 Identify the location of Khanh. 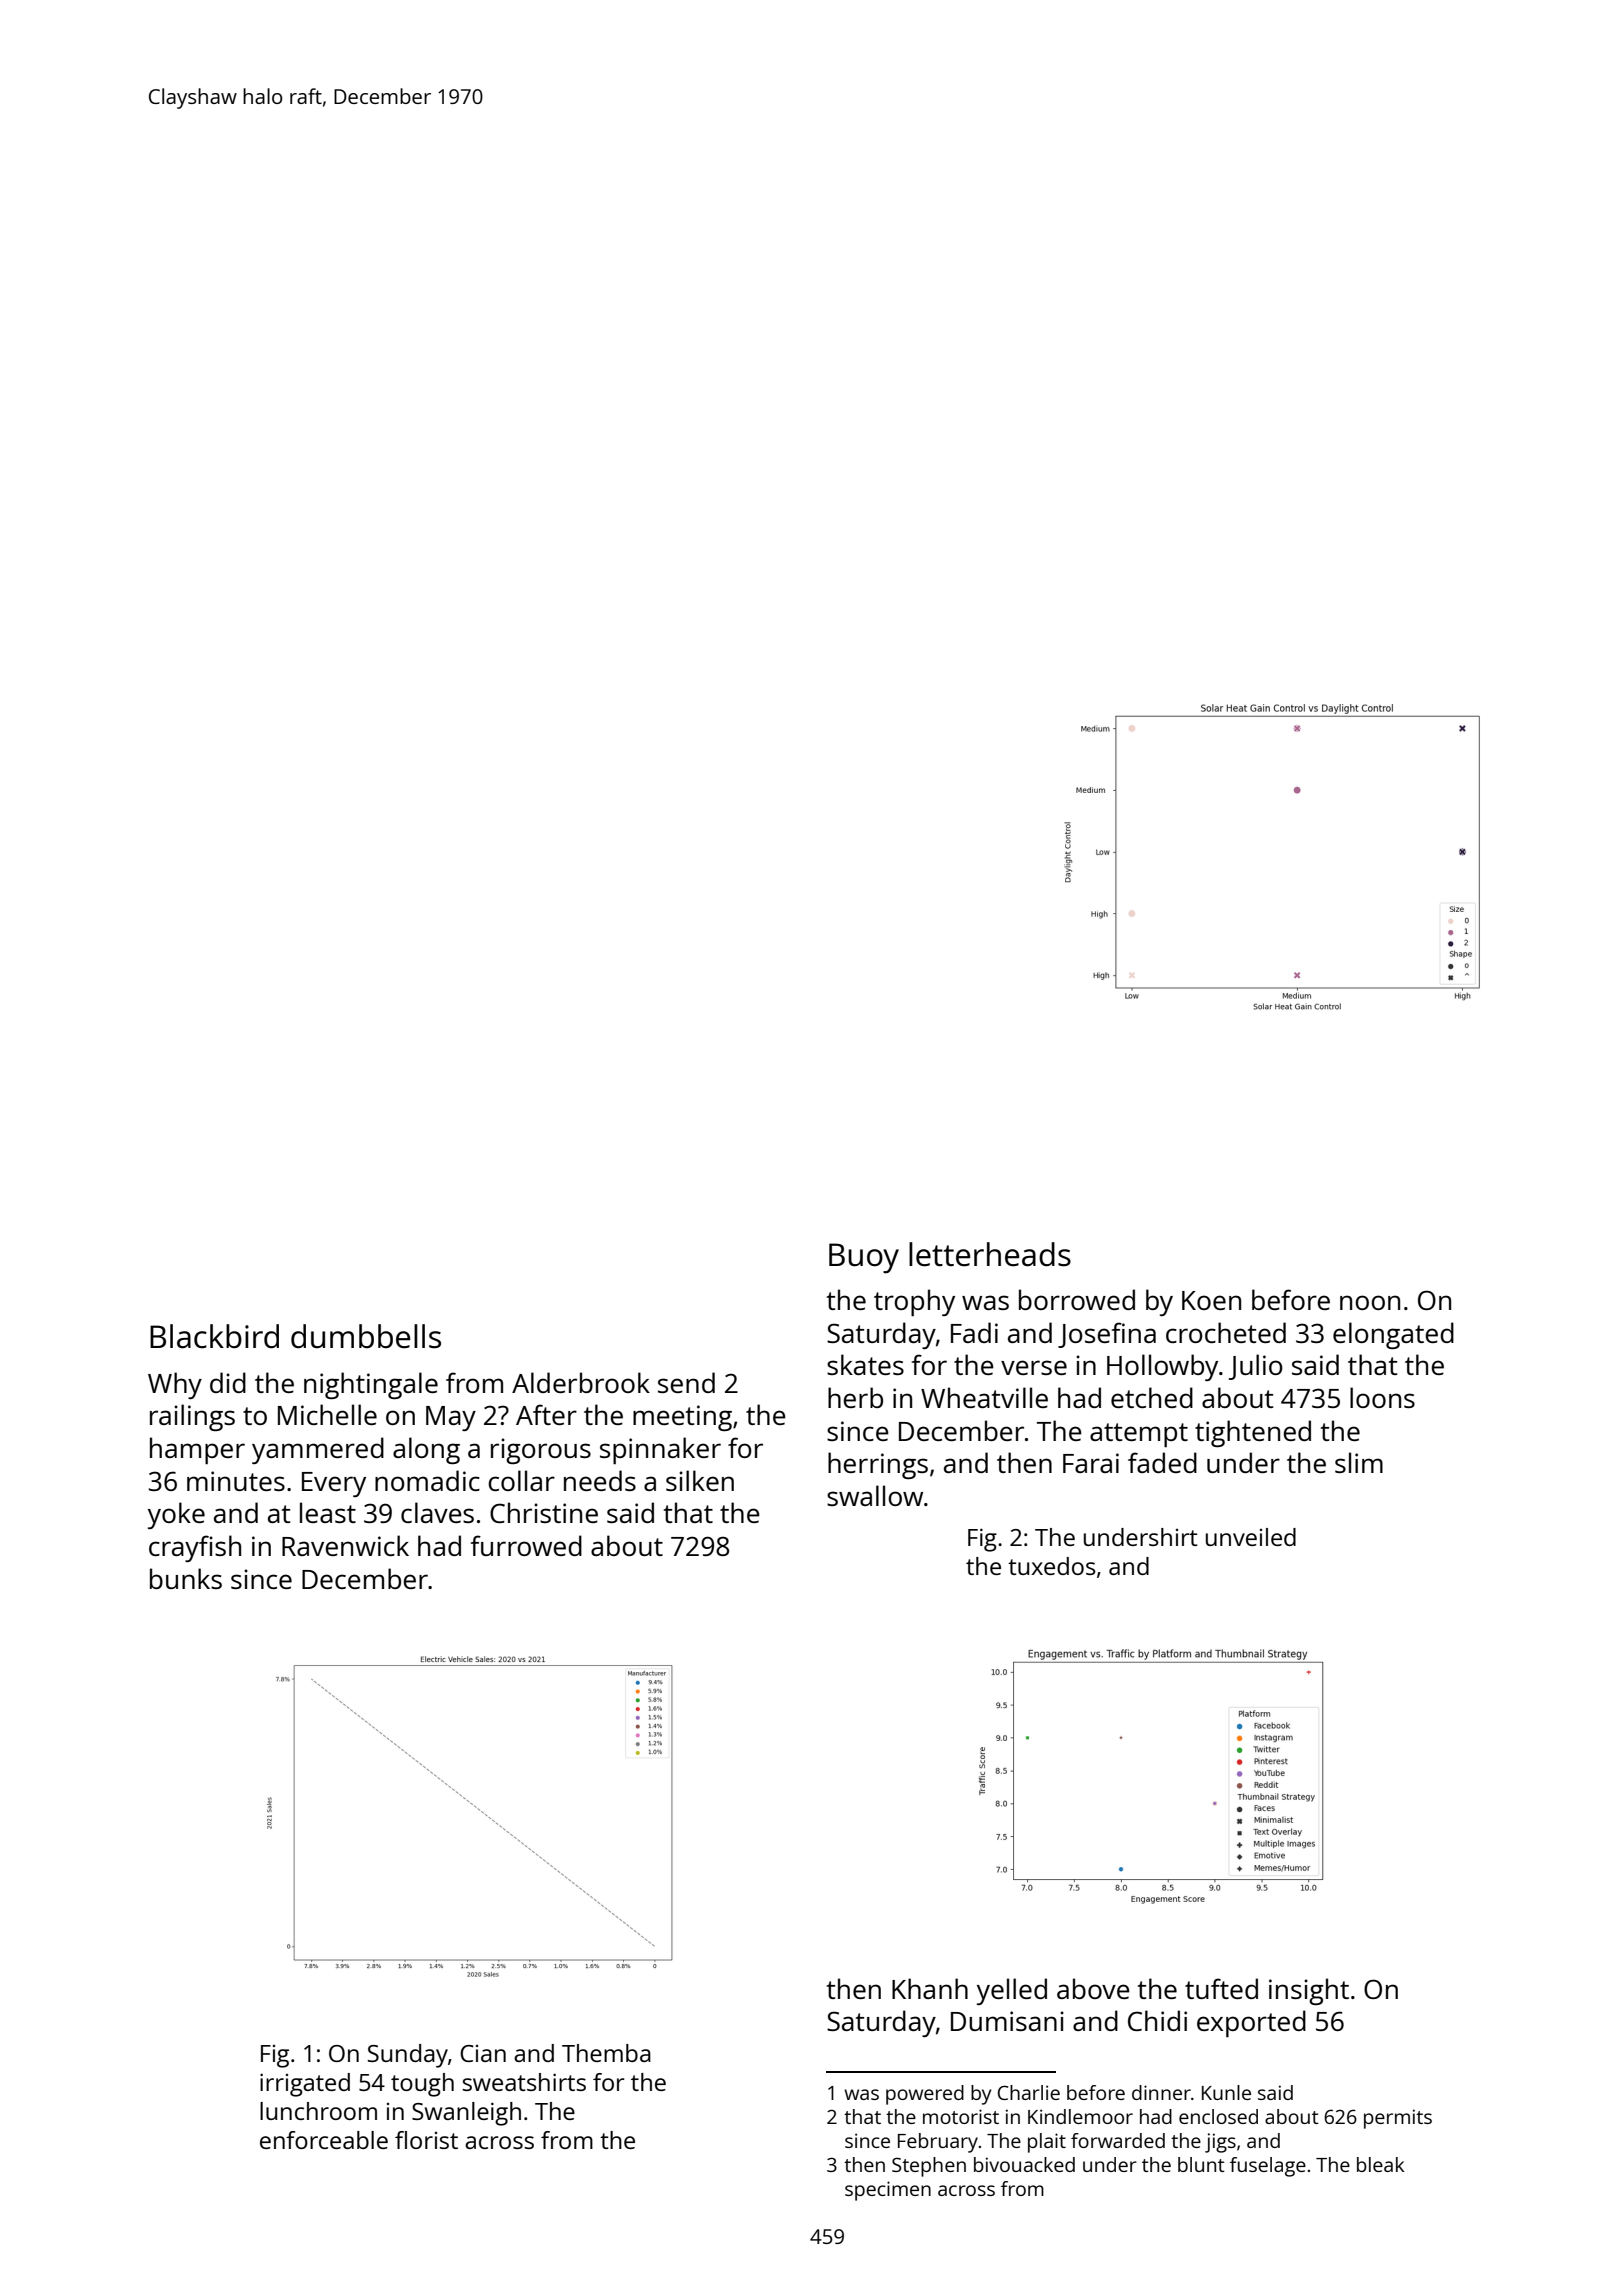
(930, 1988).
